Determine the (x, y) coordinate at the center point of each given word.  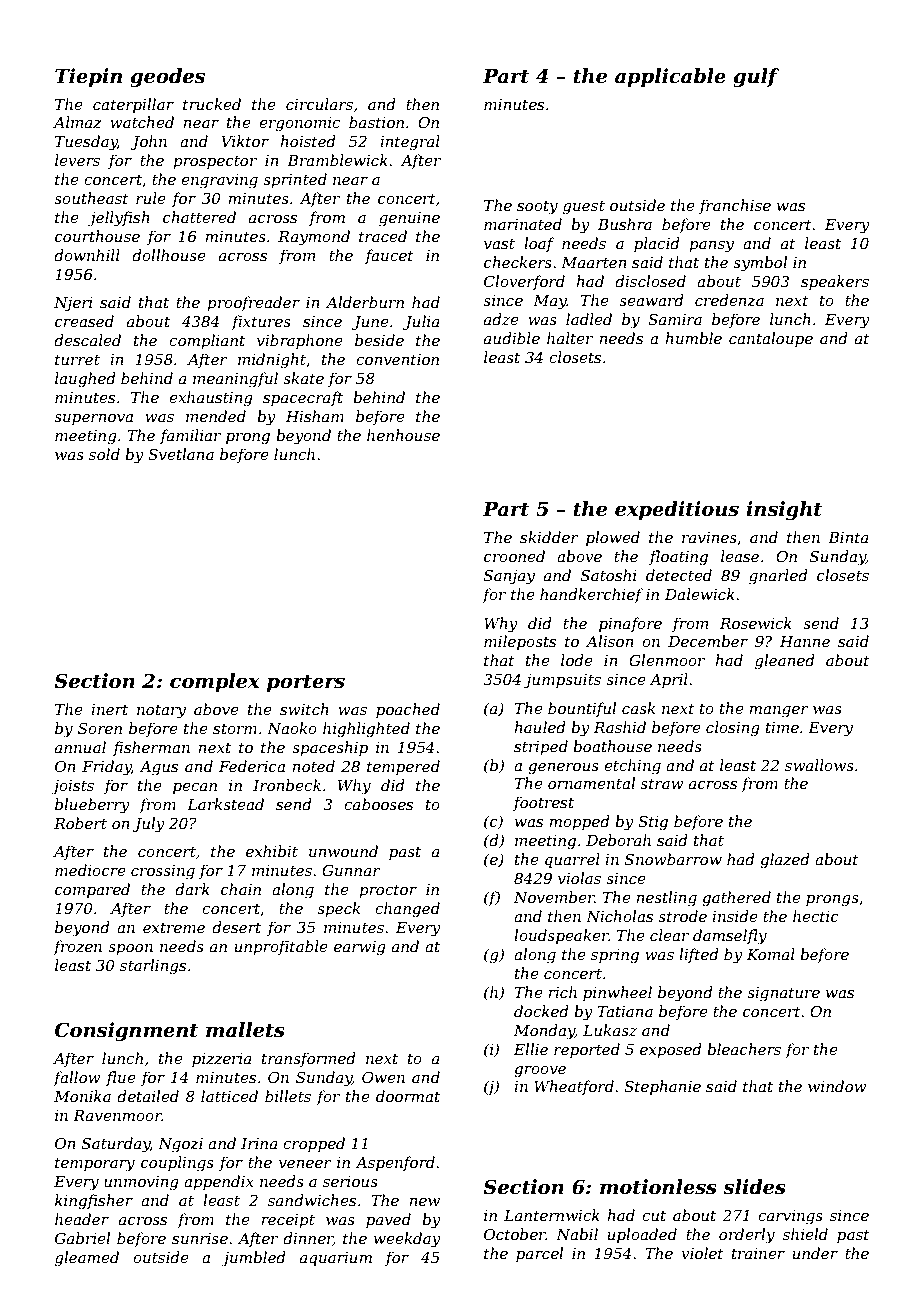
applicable (670, 77)
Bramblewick (337, 160)
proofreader (253, 303)
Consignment (126, 1032)
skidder (549, 537)
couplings (177, 1164)
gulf (756, 78)
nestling (666, 899)
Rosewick (756, 623)
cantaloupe (771, 339)
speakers (835, 282)
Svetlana (181, 454)
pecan (195, 788)
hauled (540, 727)
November (554, 897)
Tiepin (88, 77)
